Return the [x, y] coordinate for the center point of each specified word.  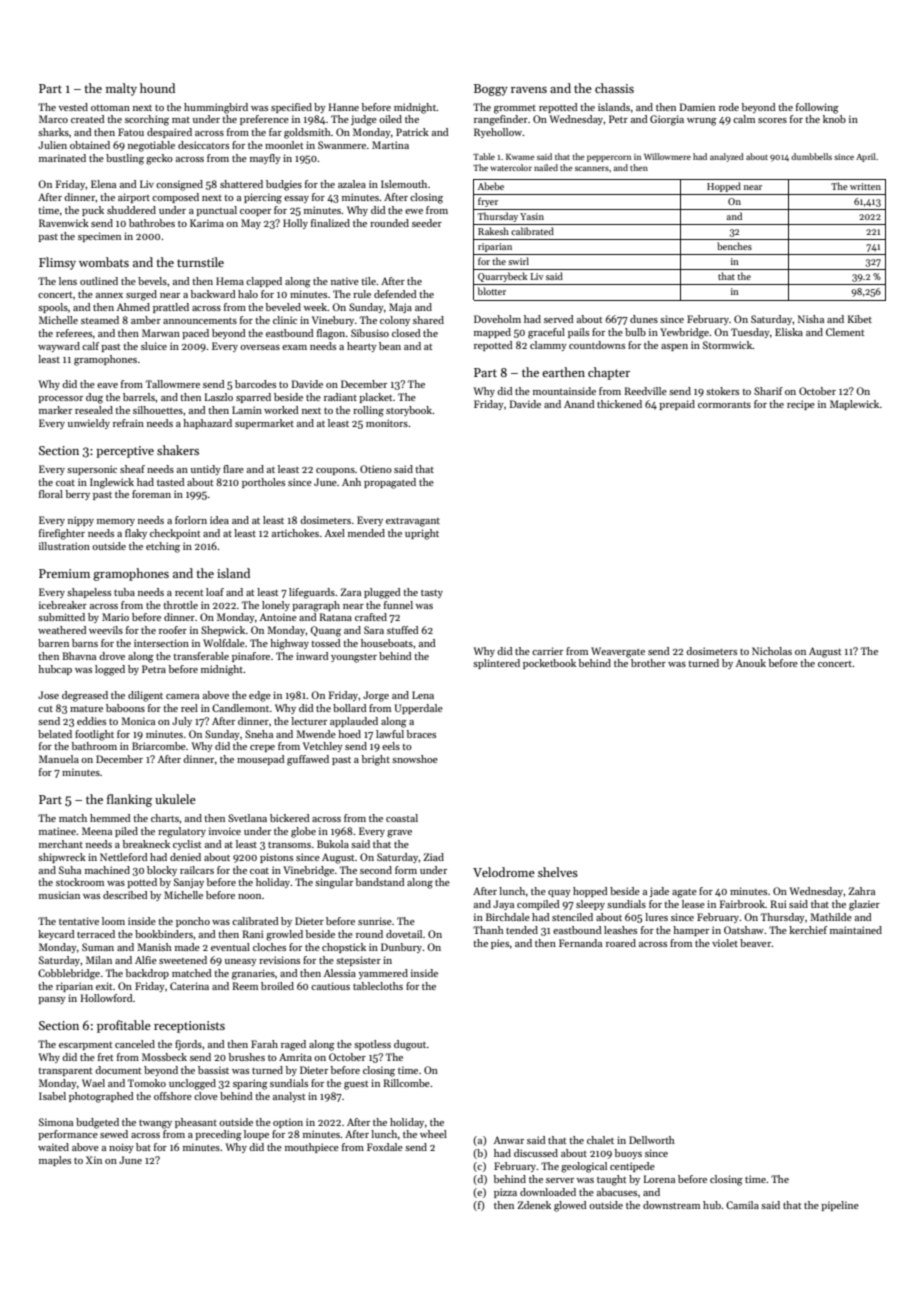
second [376, 870]
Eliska [789, 332]
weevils [106, 630]
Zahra [861, 891]
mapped [492, 333]
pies [500, 944]
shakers [178, 450]
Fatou [131, 132]
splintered [496, 664]
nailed [546, 167]
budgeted [97, 1123]
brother [648, 663]
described [125, 895]
